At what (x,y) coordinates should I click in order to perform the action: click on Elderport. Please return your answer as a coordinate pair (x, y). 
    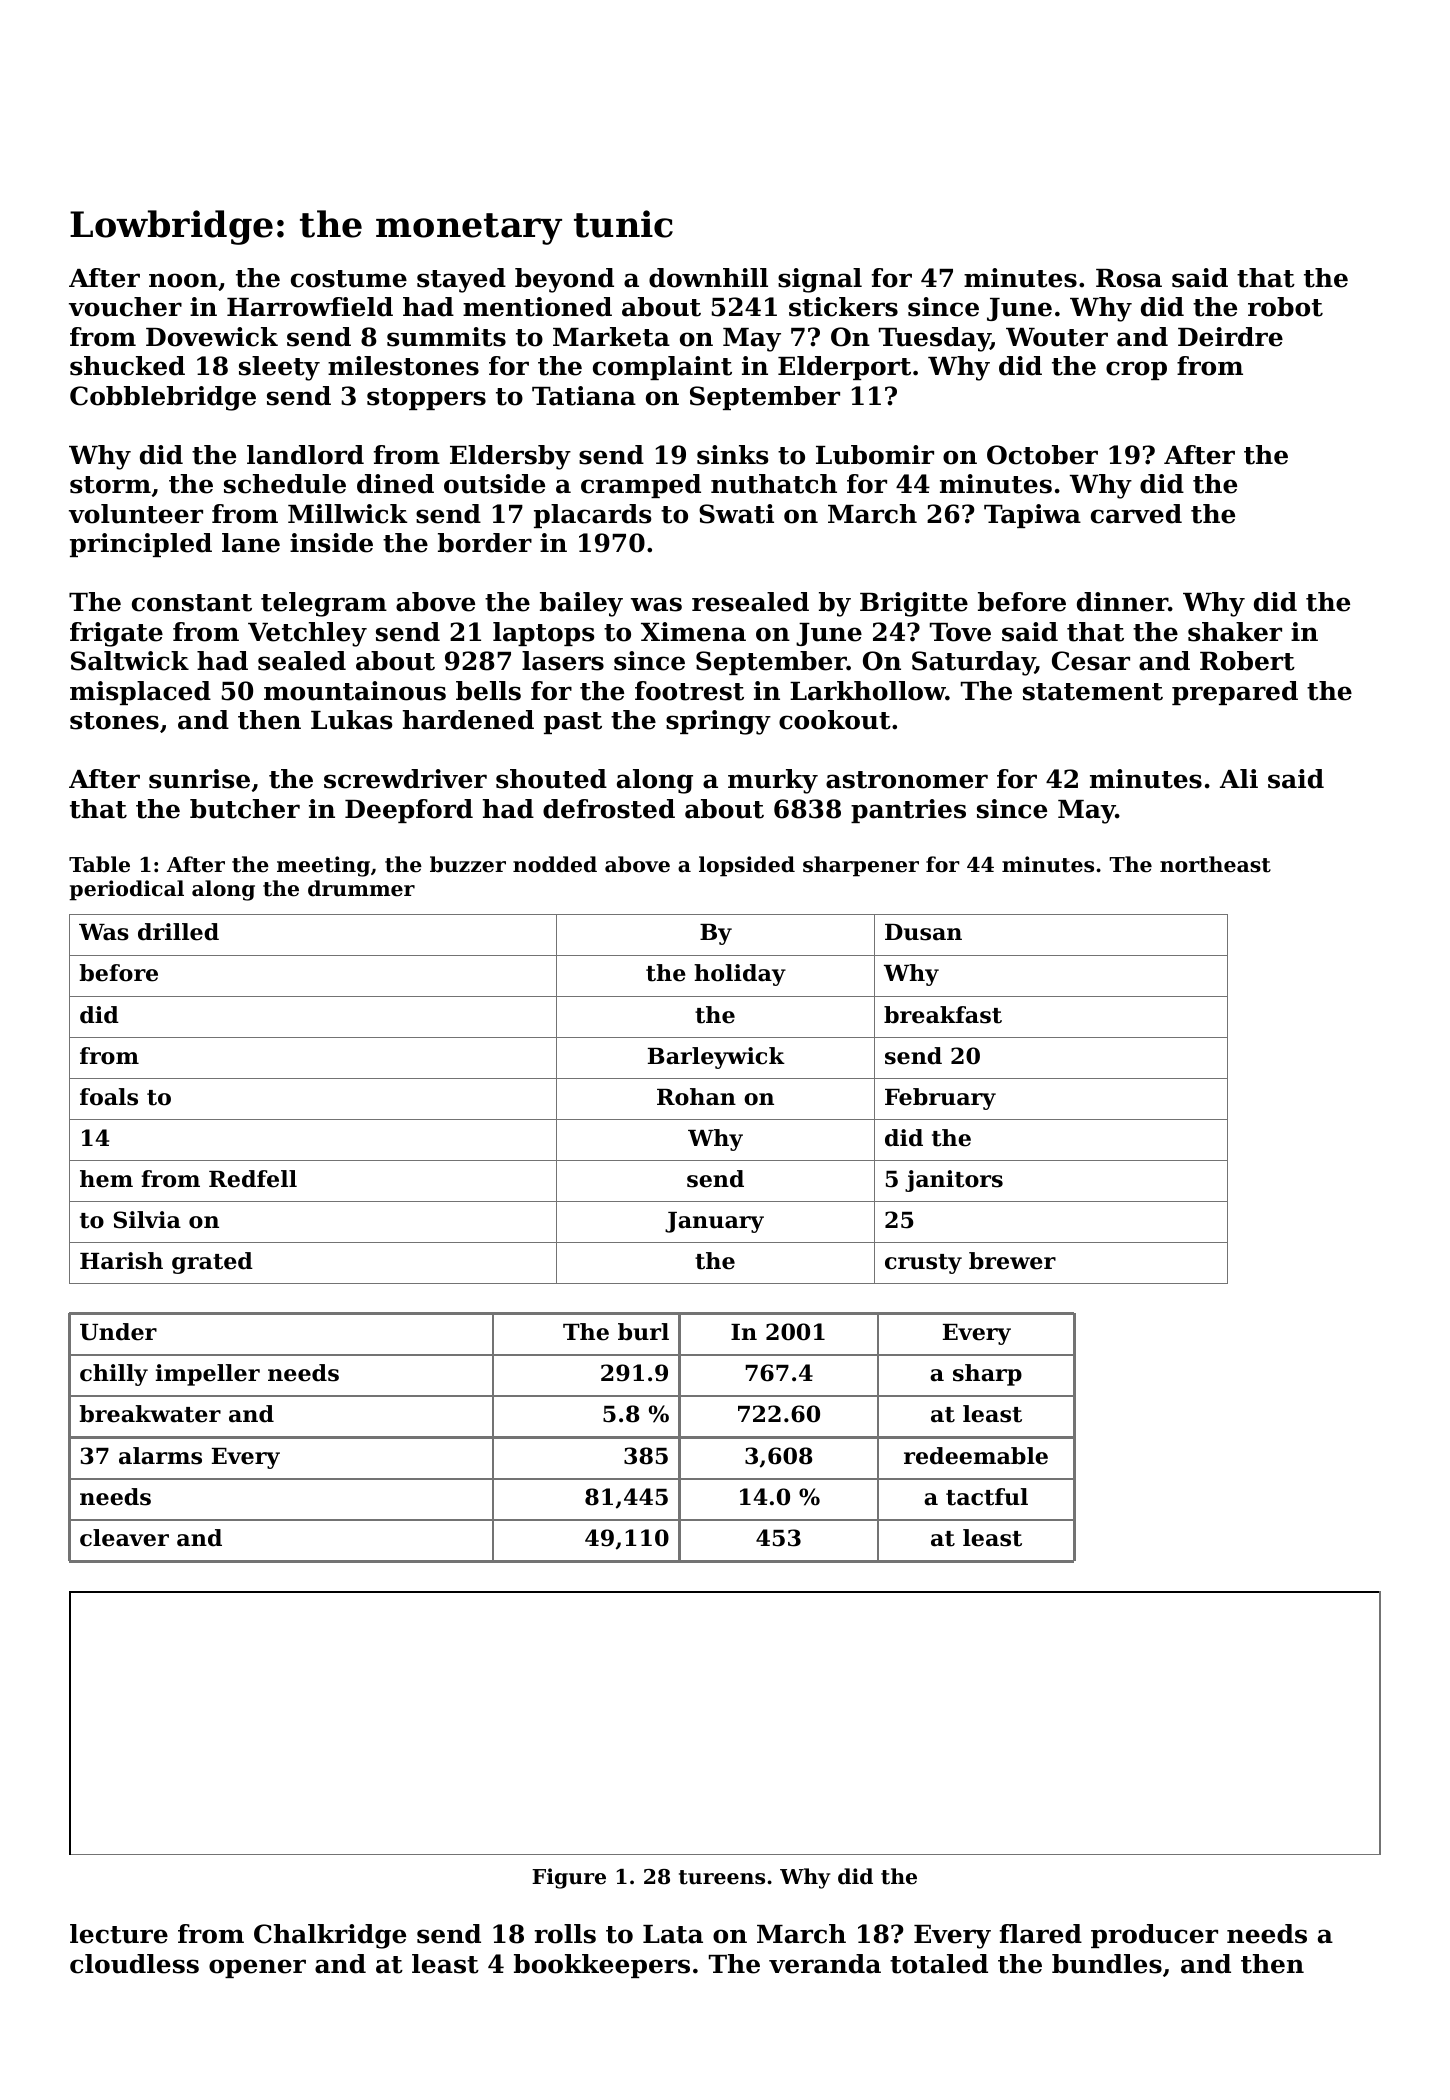
    Looking at the image, I should click on (844, 368).
